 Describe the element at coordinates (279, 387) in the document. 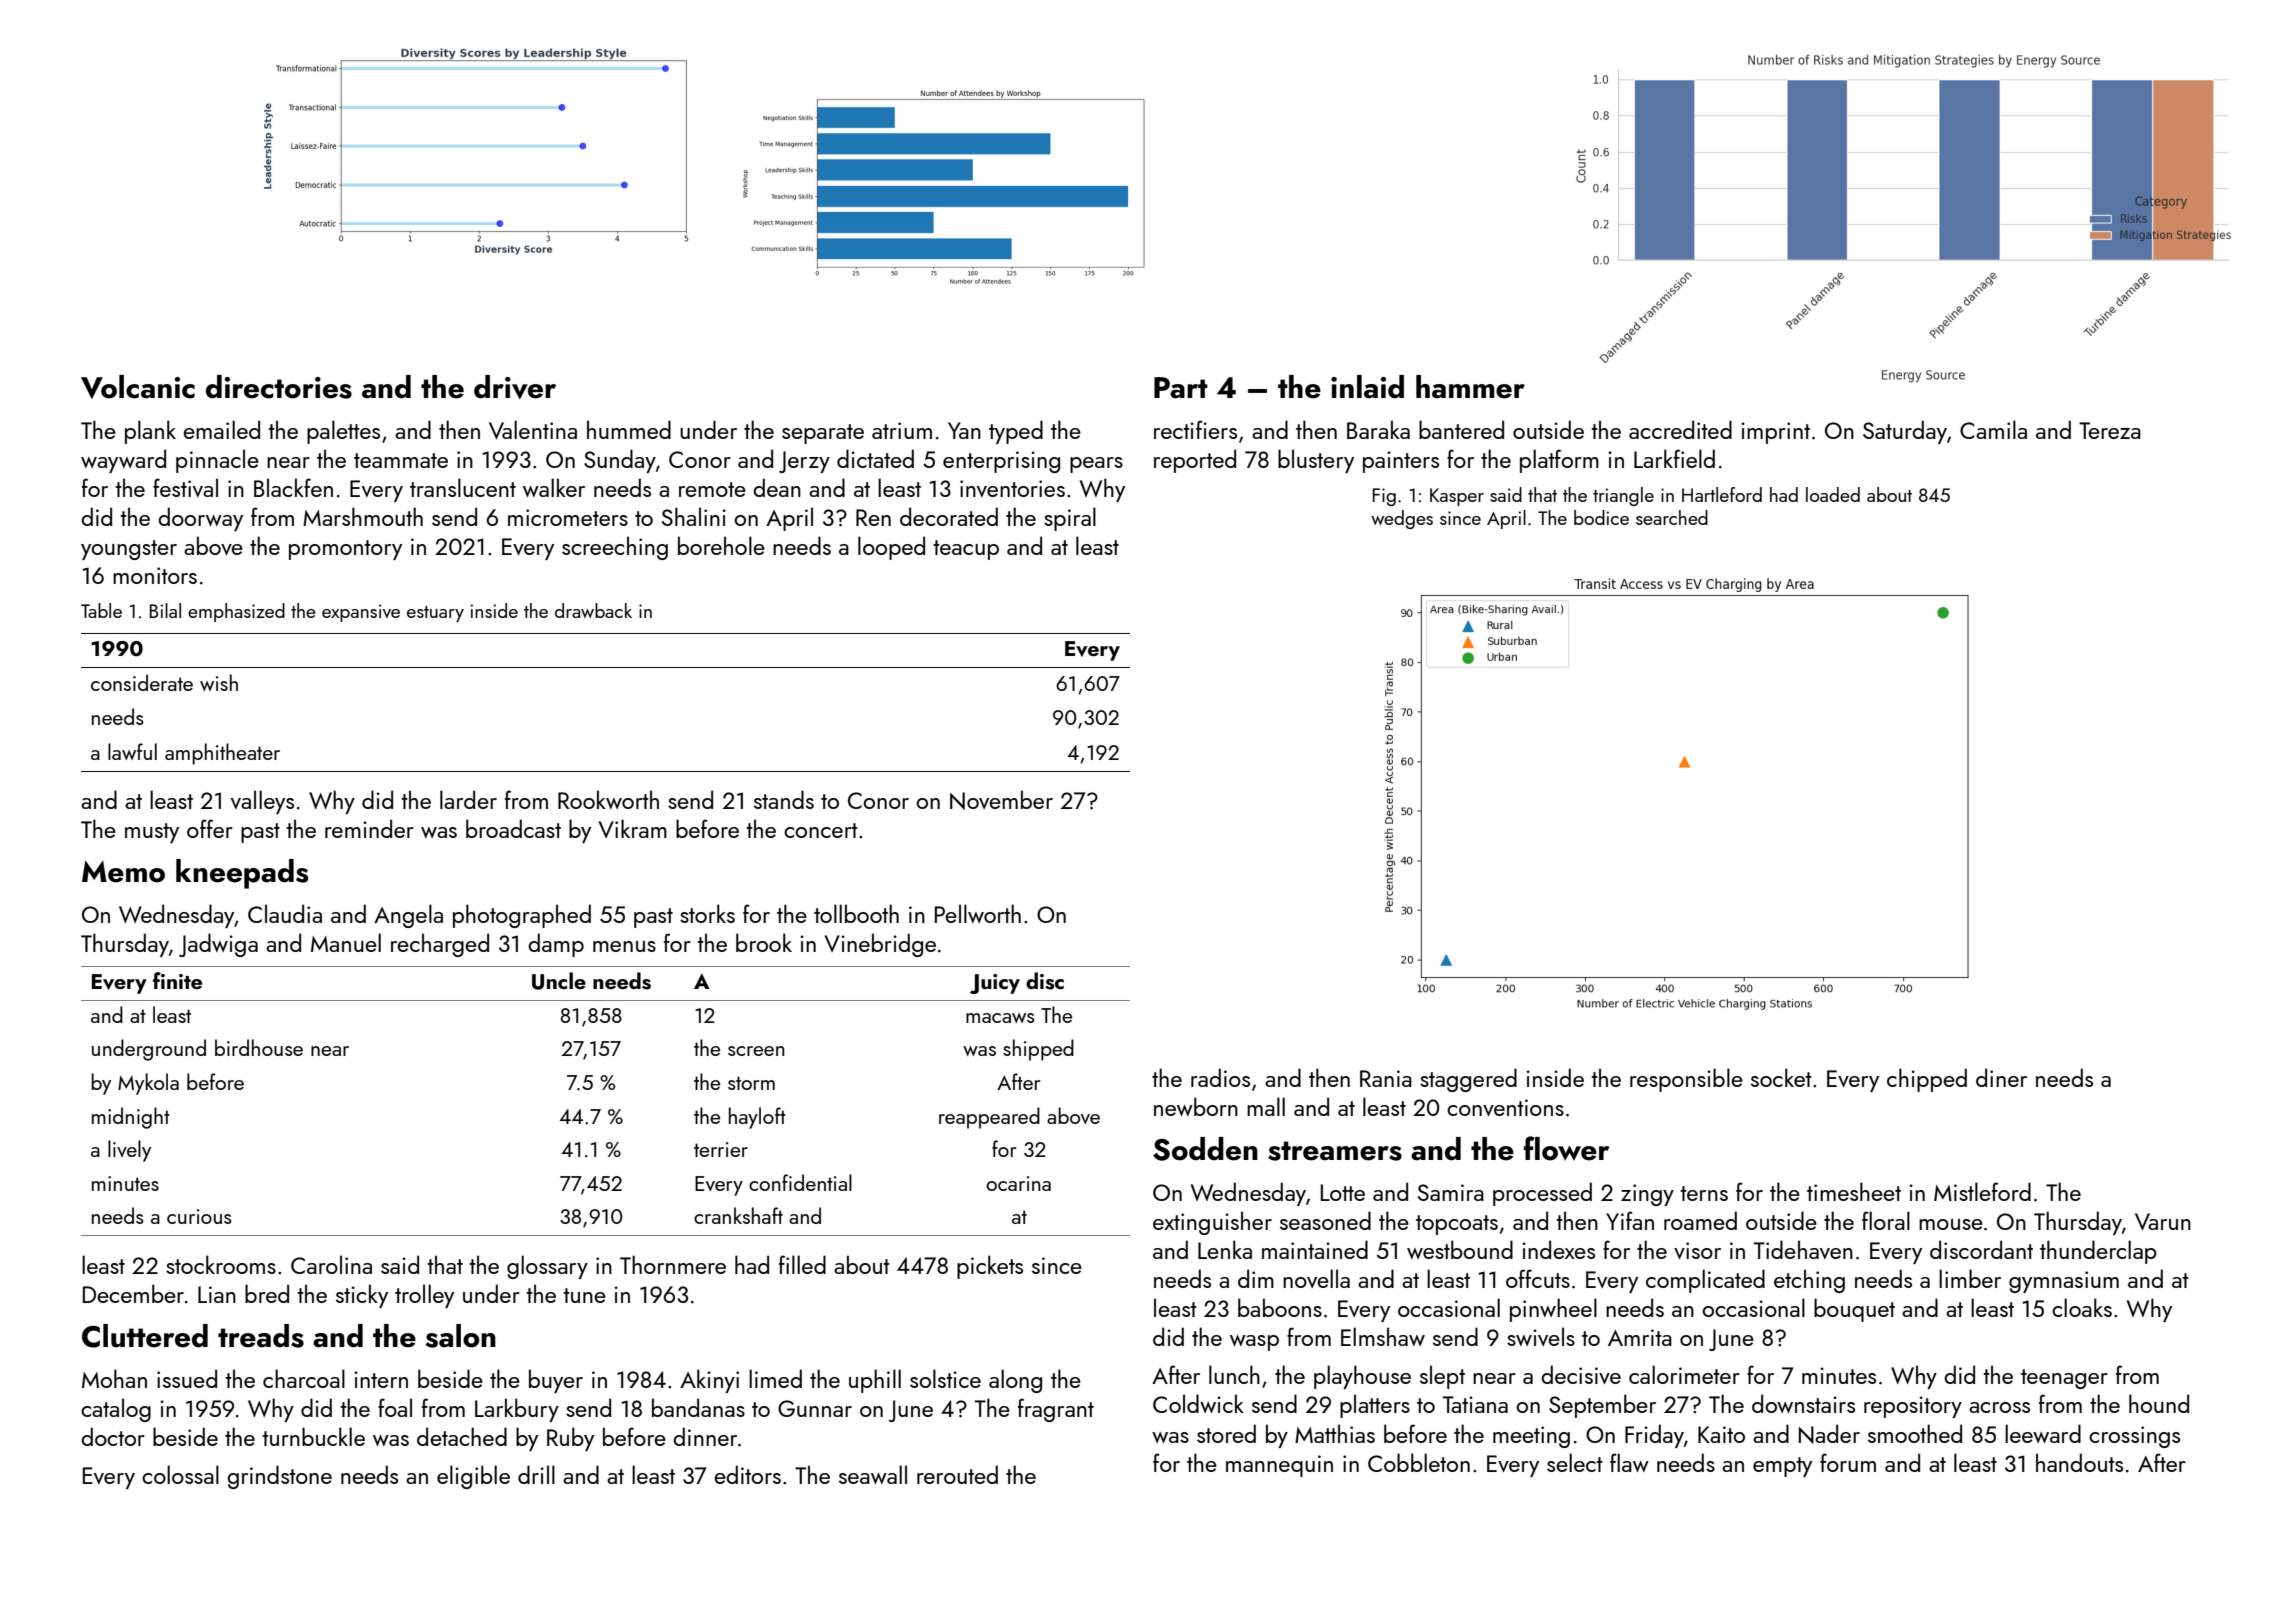

I see `directories` at that location.
